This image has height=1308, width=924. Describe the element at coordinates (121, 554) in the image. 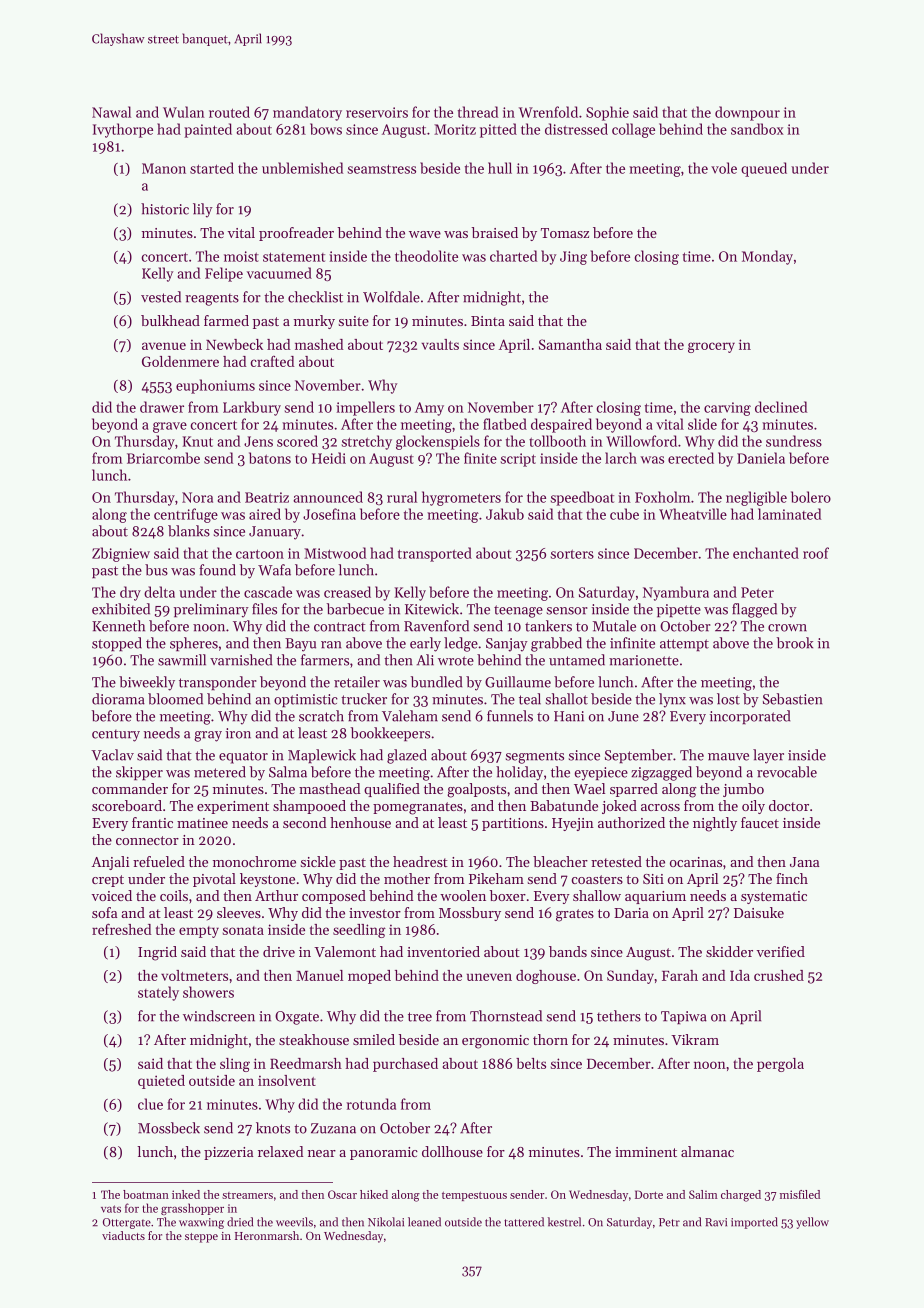

I see `Zbigniew` at that location.
